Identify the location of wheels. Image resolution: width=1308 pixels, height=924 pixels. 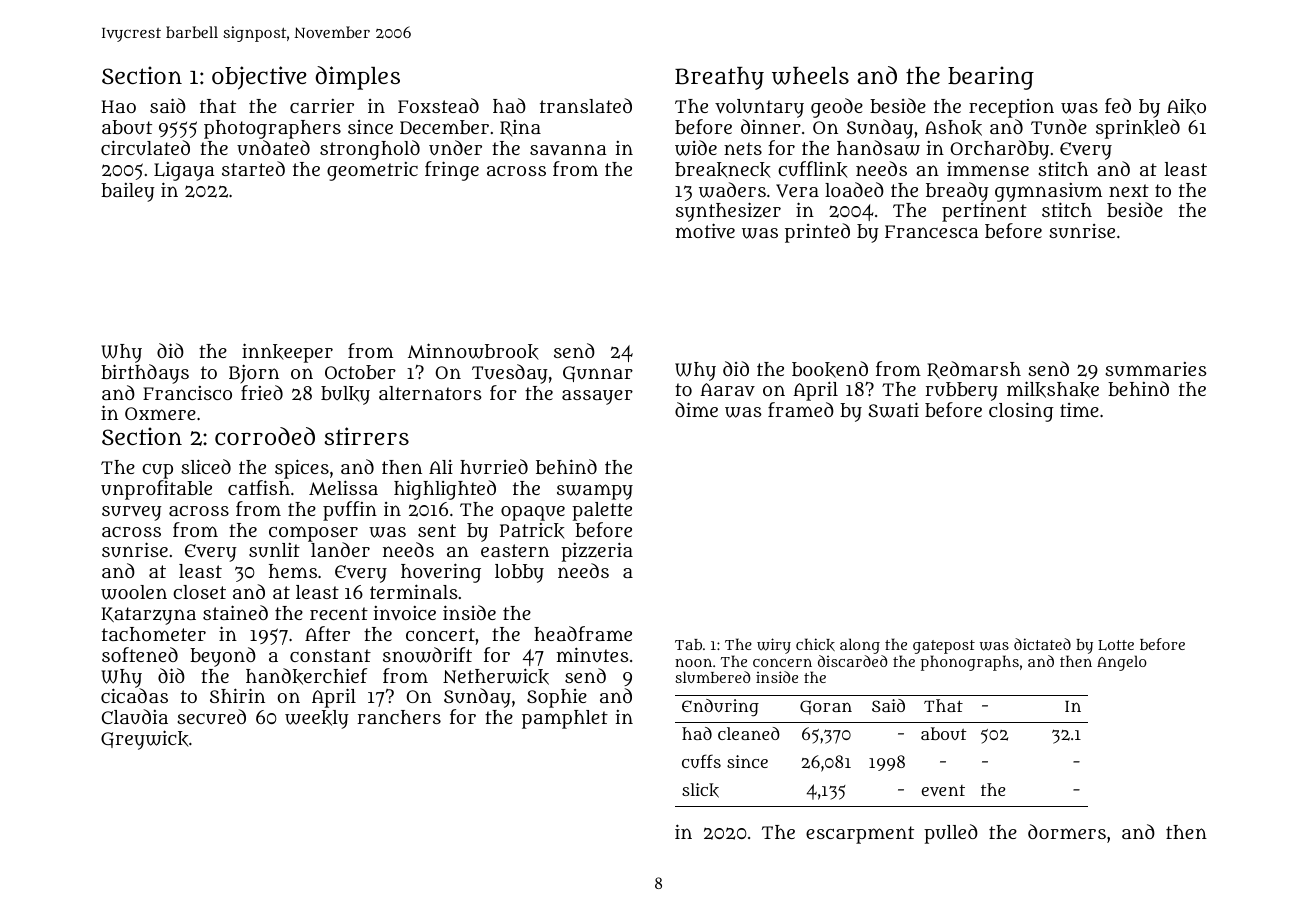
(810, 76).
